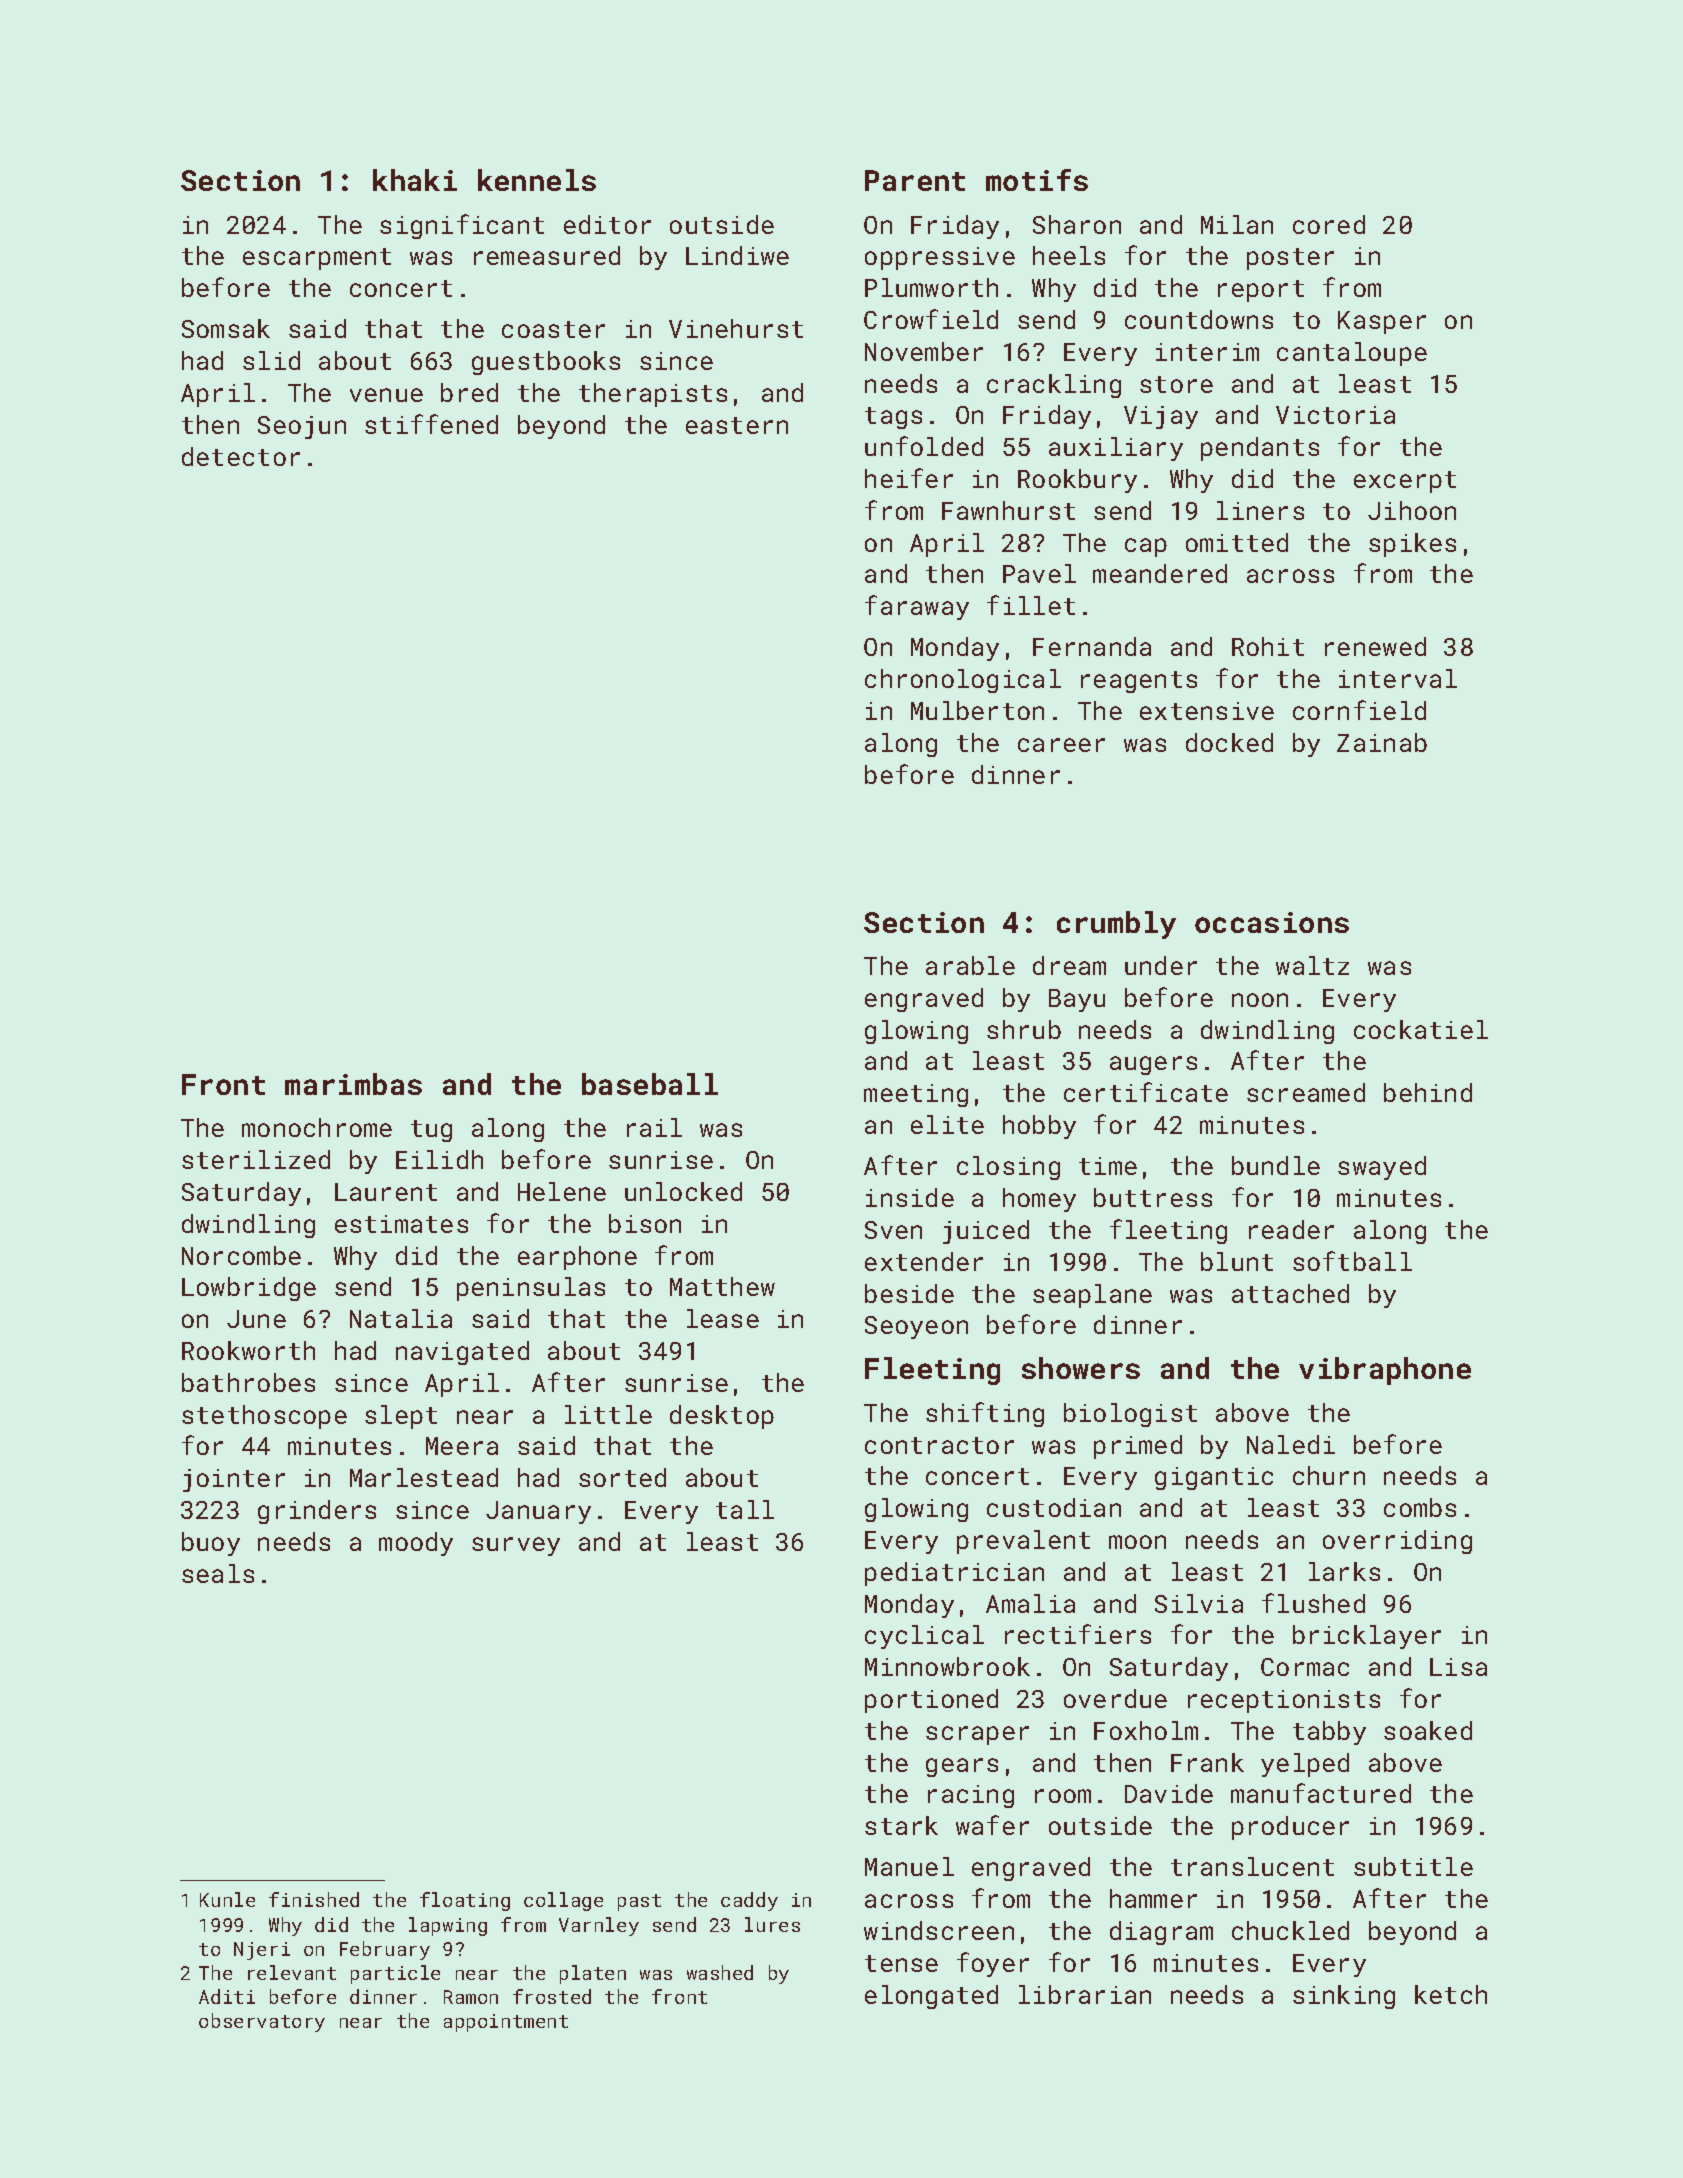  What do you see at coordinates (563, 1901) in the document?
I see `collage` at bounding box center [563, 1901].
